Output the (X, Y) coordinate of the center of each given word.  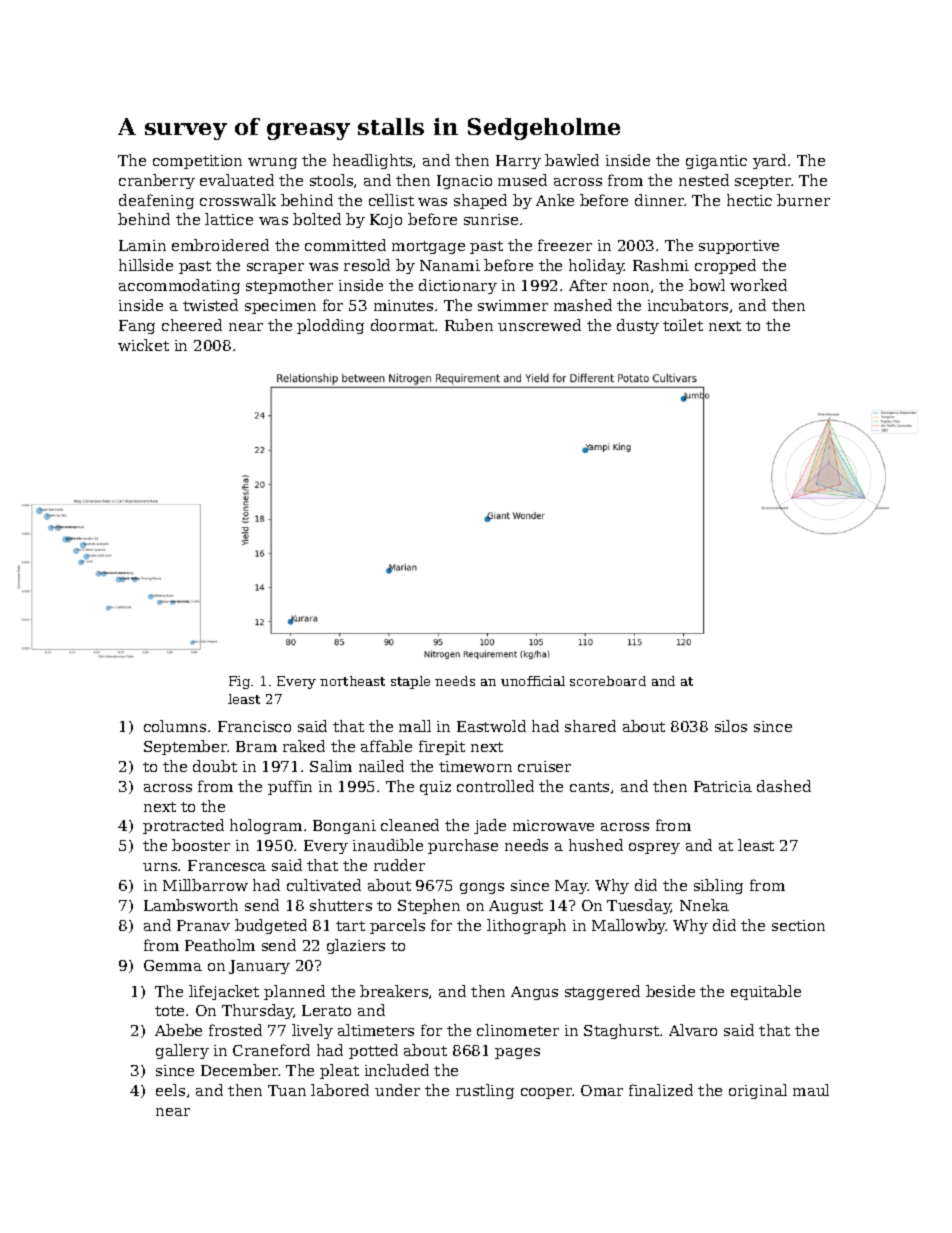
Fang (137, 327)
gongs (482, 888)
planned (294, 992)
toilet (683, 325)
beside (670, 991)
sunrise (491, 219)
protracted (183, 826)
